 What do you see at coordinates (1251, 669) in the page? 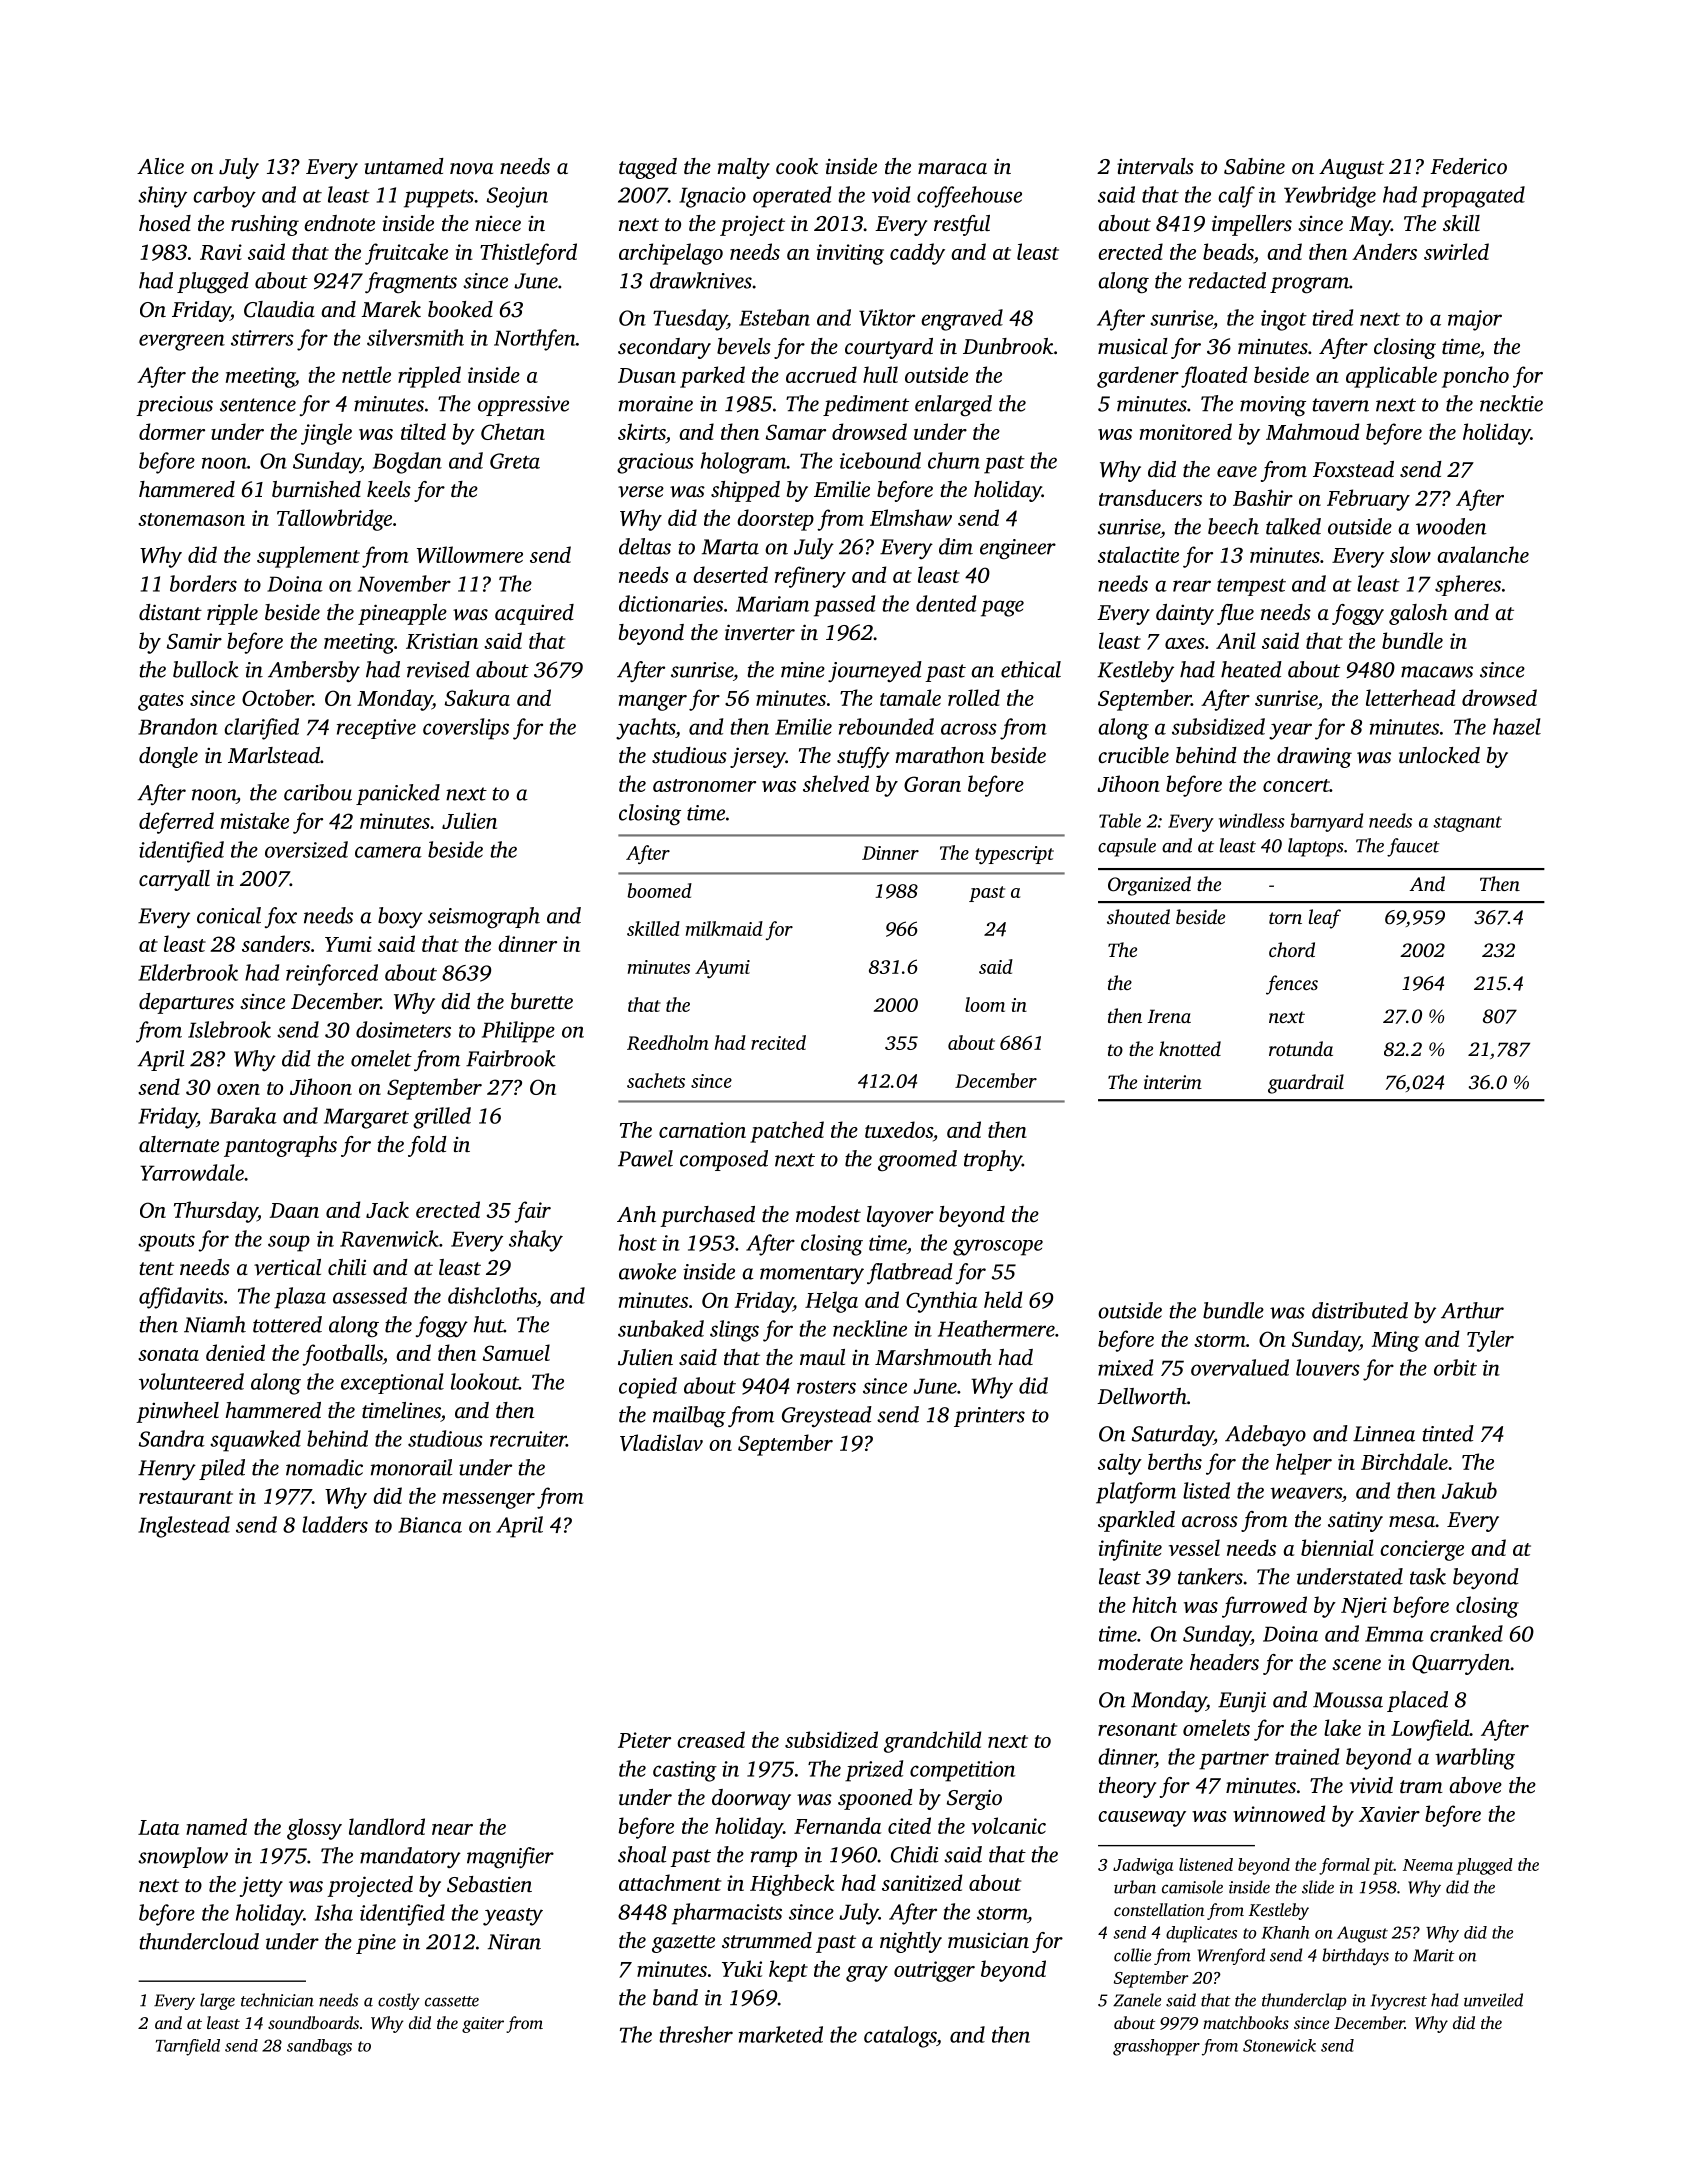
I see `heated` at bounding box center [1251, 669].
